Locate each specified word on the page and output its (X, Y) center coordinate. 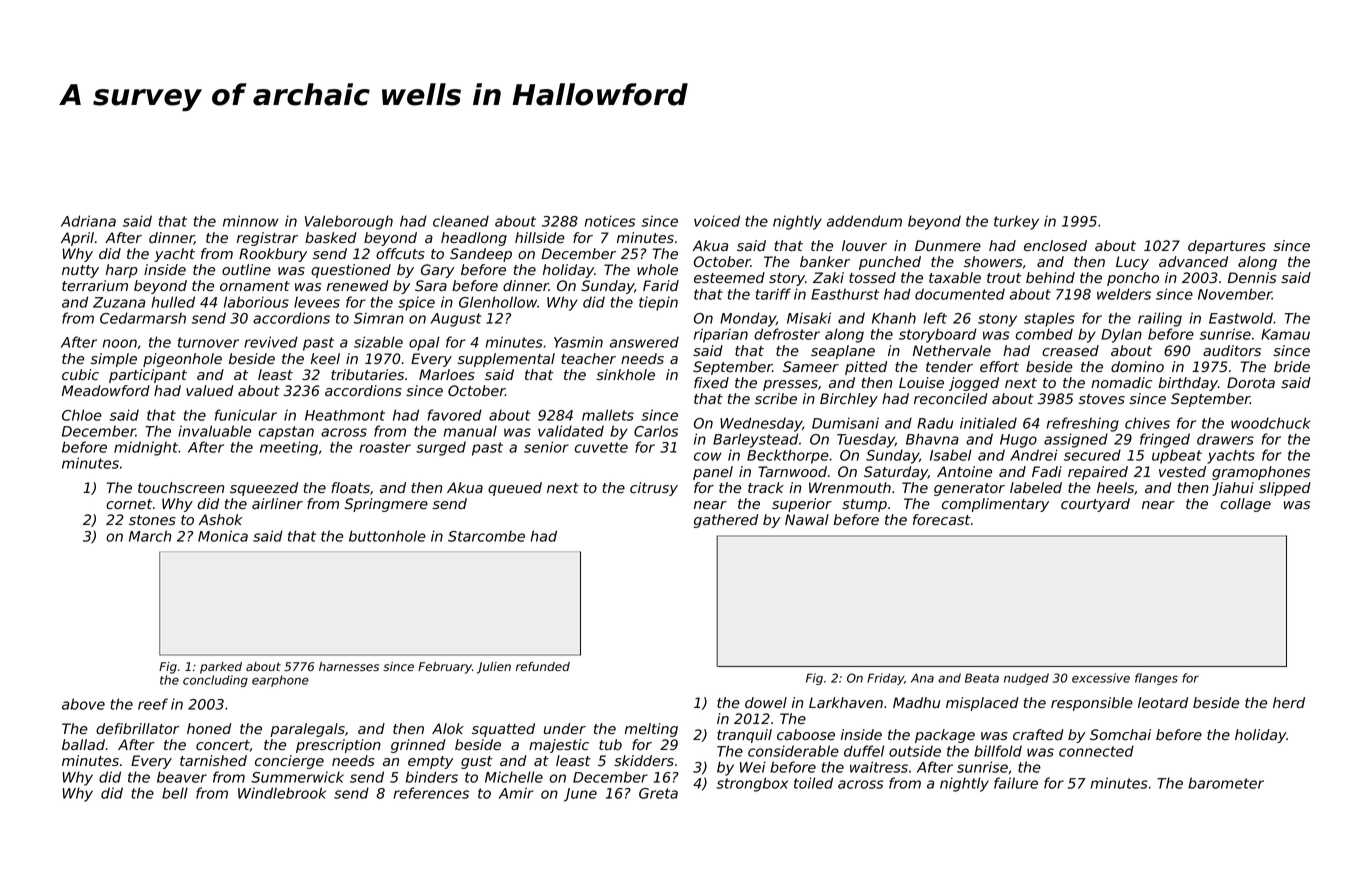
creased (1070, 351)
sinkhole (625, 375)
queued (515, 489)
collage (1246, 505)
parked (221, 668)
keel (325, 359)
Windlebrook (282, 793)
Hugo (1018, 441)
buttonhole (387, 536)
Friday (885, 679)
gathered (726, 521)
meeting (289, 448)
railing (1160, 319)
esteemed (729, 278)
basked (331, 238)
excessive (1101, 678)
